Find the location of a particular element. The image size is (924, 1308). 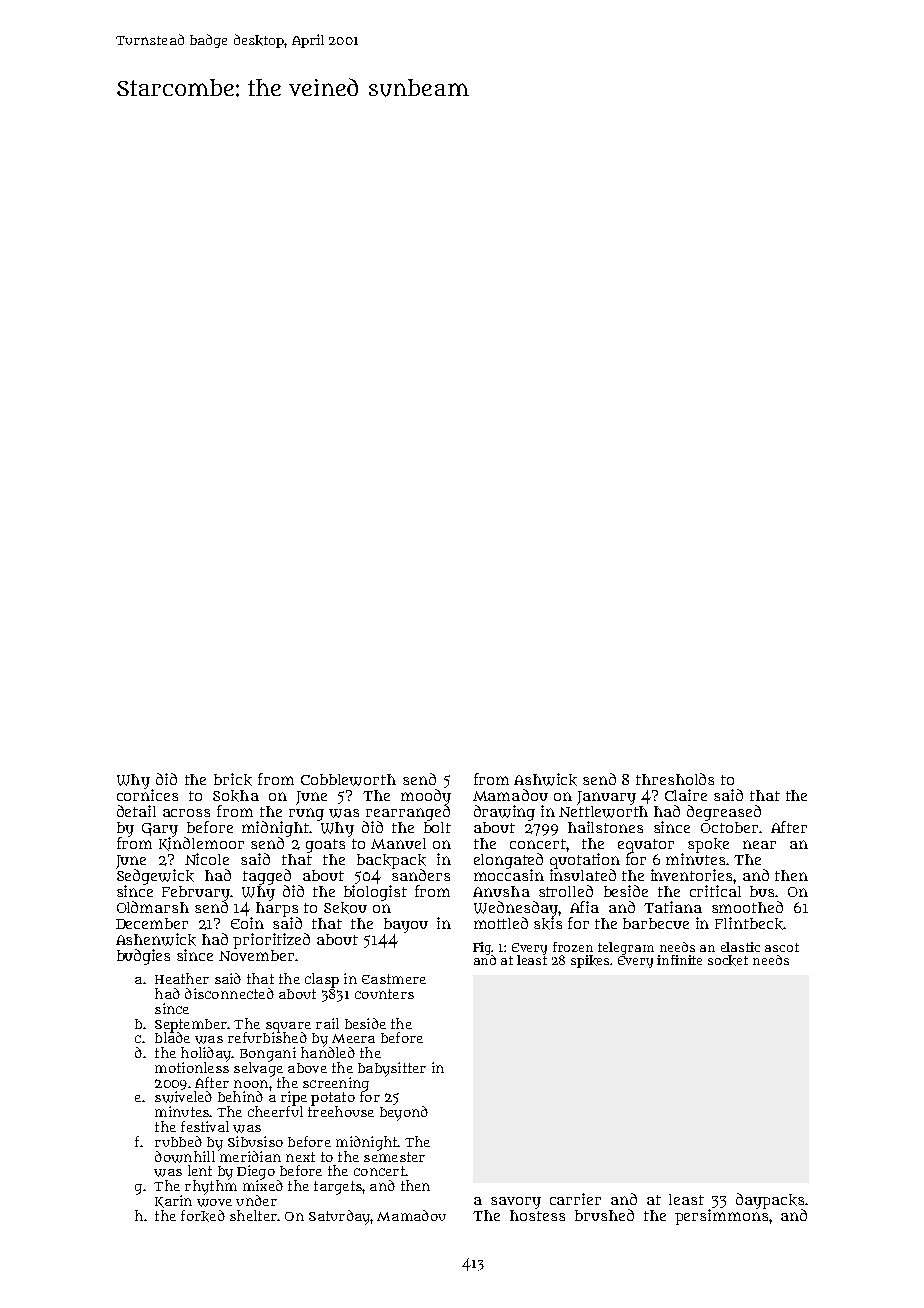

goats is located at coordinates (325, 846).
